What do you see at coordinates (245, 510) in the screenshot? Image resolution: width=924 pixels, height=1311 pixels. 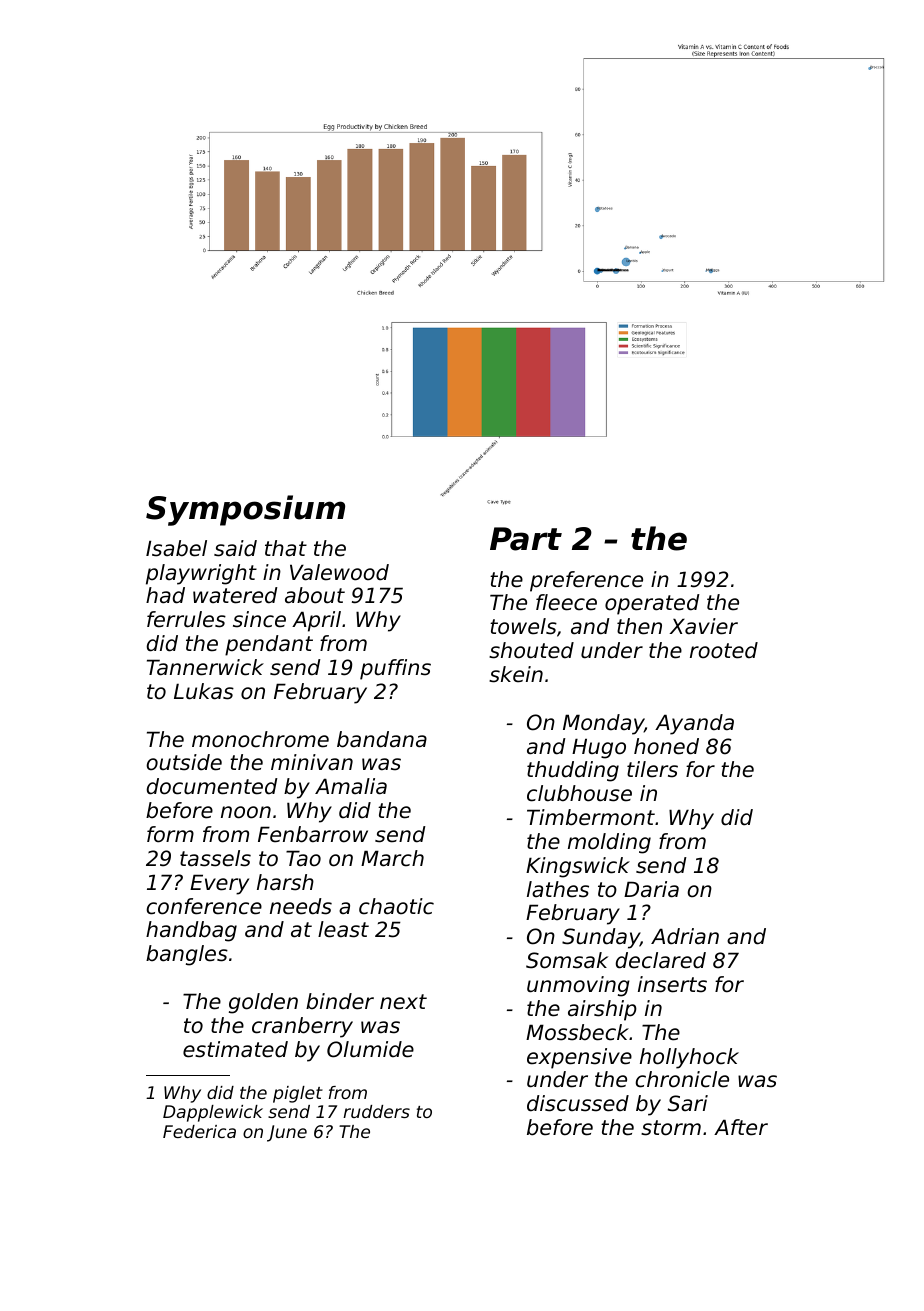 I see `Symposium` at bounding box center [245, 510].
